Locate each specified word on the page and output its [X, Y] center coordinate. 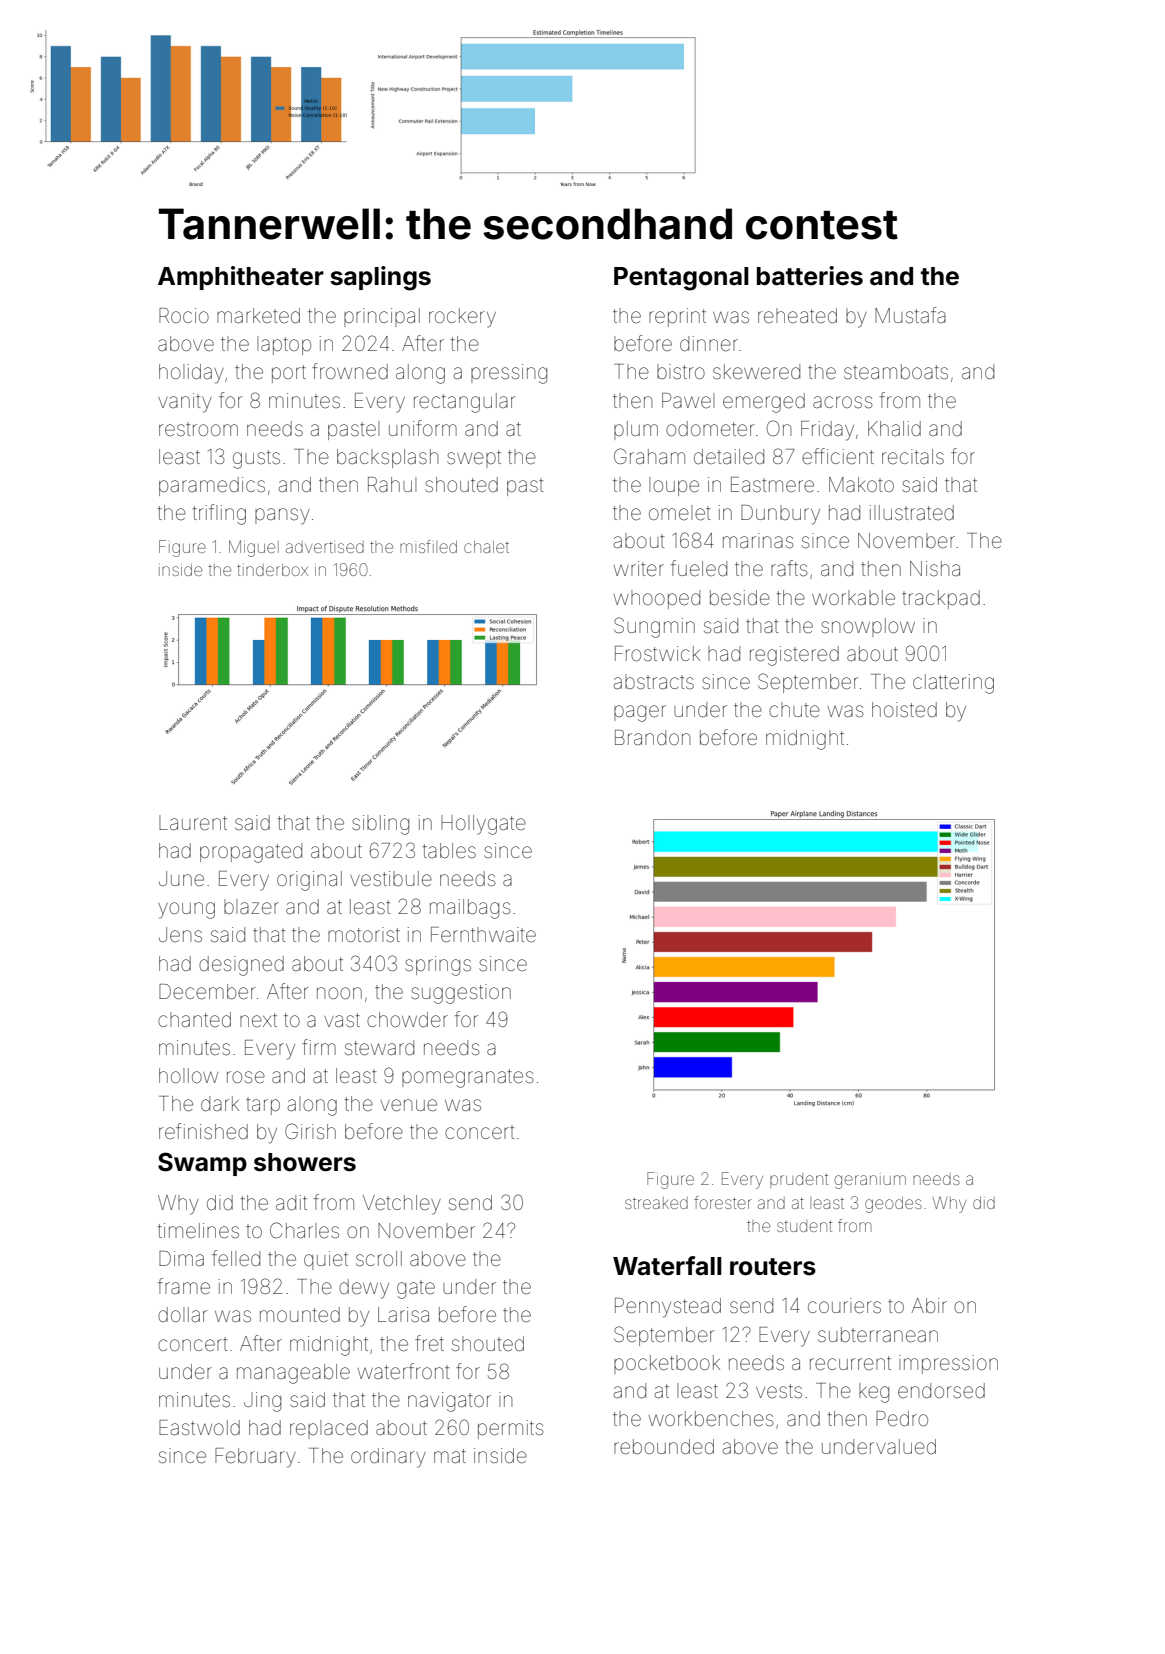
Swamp [202, 1164]
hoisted [904, 710]
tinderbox [272, 570]
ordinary [388, 1458]
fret [429, 1343]
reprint [677, 317]
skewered [756, 371]
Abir [929, 1305]
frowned [350, 371]
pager [640, 713]
